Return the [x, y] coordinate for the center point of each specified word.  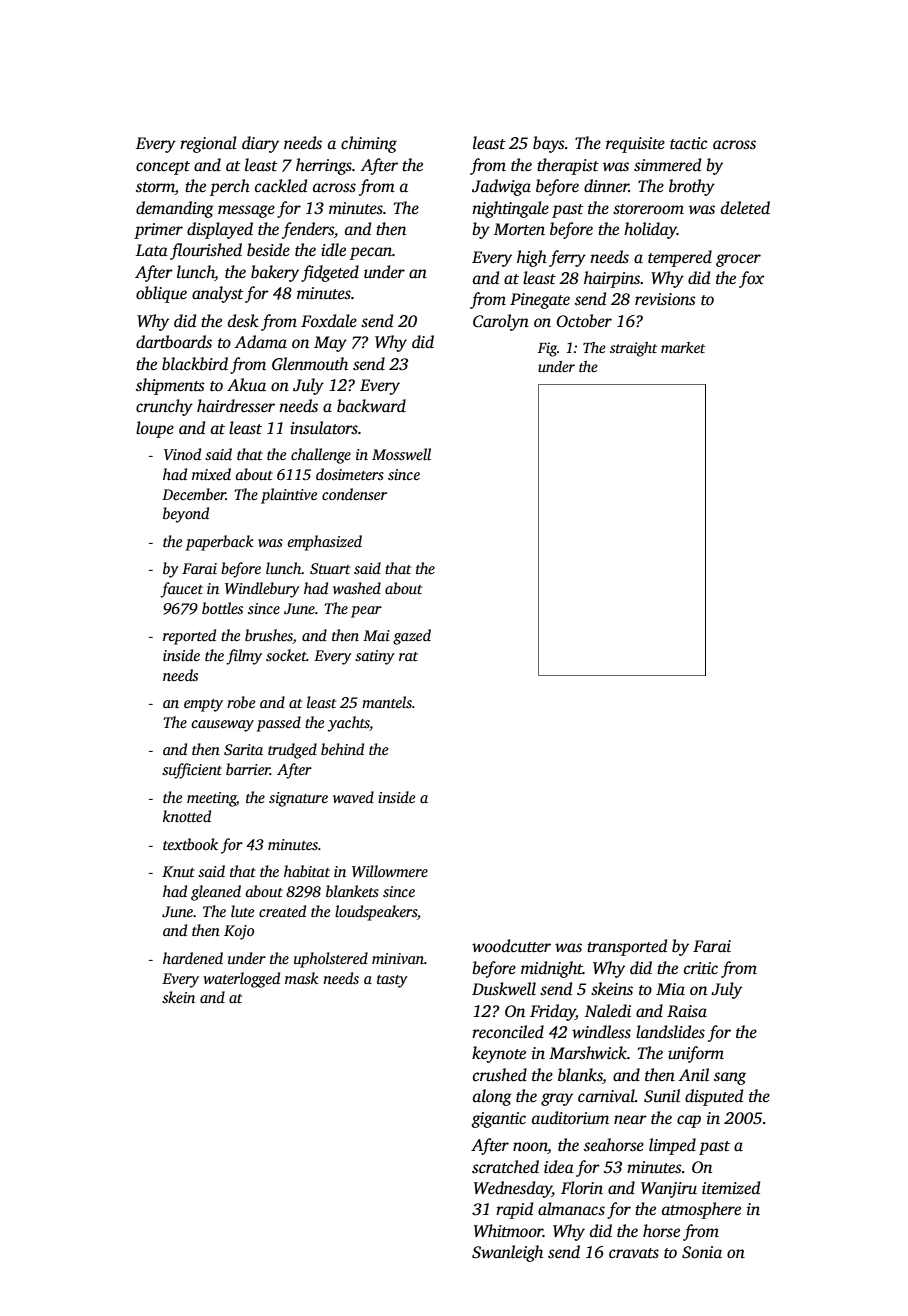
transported [627, 947]
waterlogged [242, 980]
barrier [248, 769]
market [683, 347]
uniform [696, 1054]
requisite [635, 145]
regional [208, 144]
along [492, 1097]
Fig [547, 349]
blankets [352, 891]
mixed [211, 474]
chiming [369, 144]
